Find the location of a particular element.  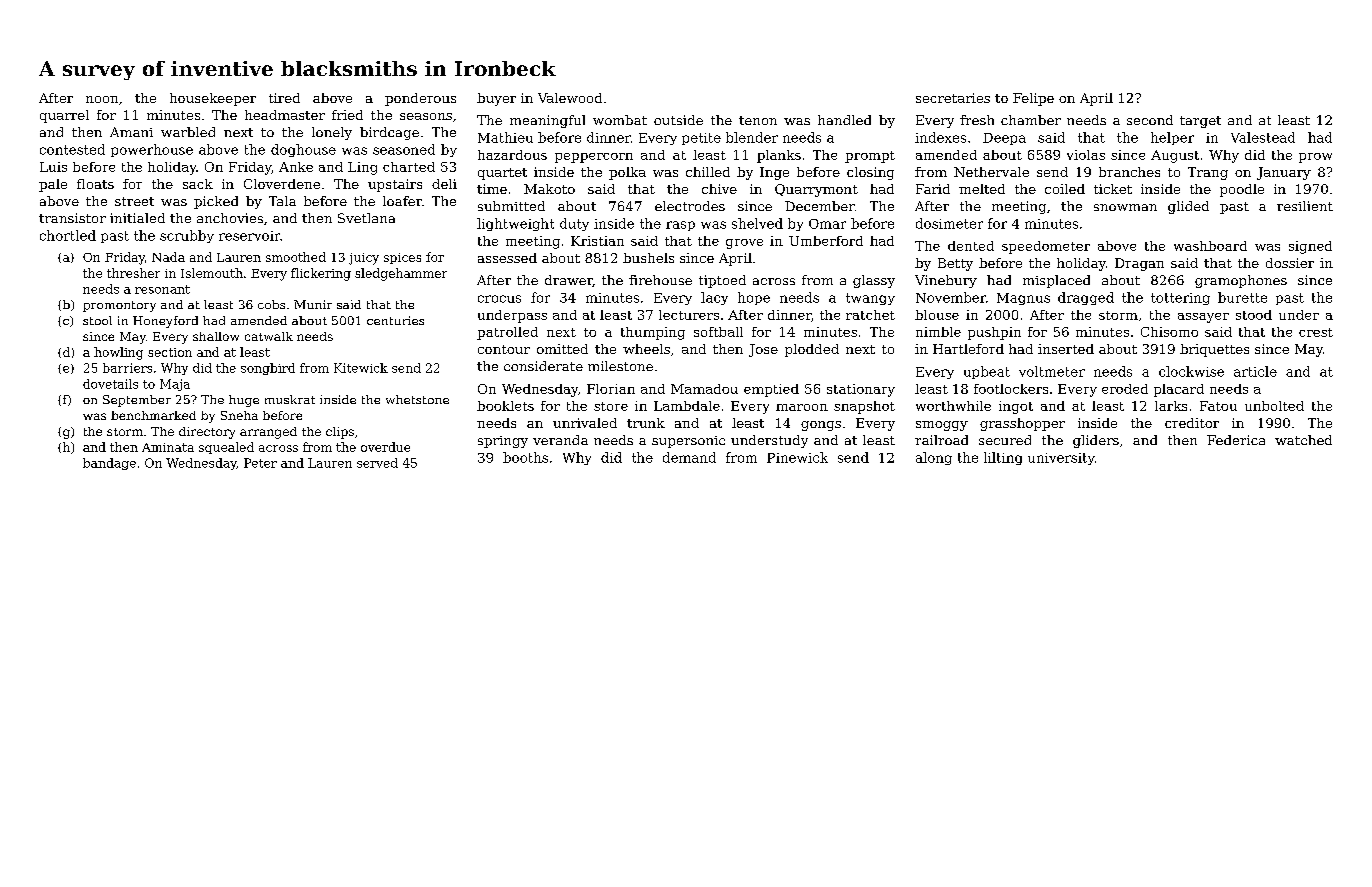

booths is located at coordinates (525, 457).
